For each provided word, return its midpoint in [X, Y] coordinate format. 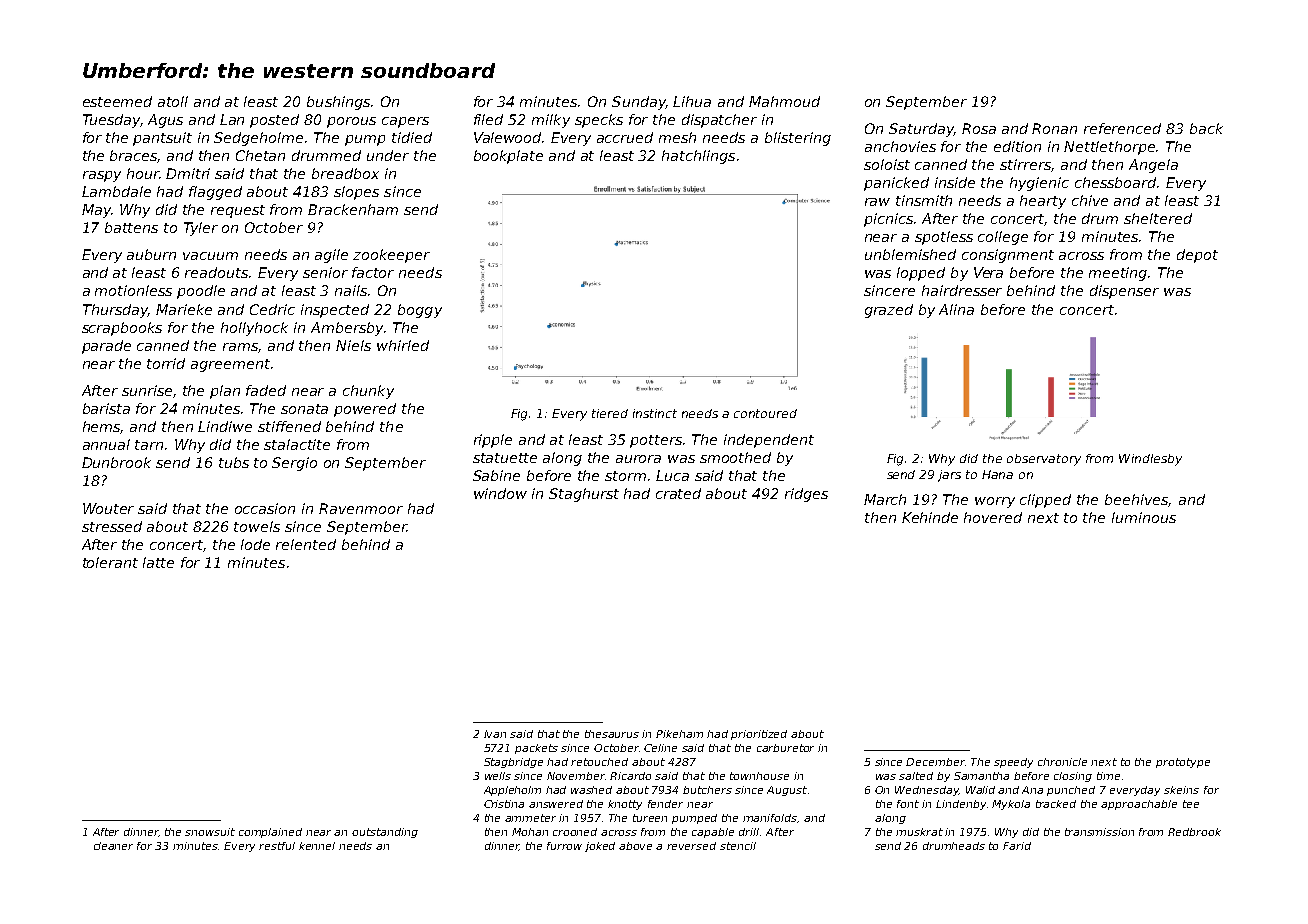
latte [158, 562]
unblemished [910, 254]
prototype [1183, 763]
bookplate [508, 157]
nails [351, 290]
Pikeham [679, 734]
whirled [403, 345]
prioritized [759, 735]
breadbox [345, 173]
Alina [956, 309]
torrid [166, 363]
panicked [896, 184]
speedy [1013, 763]
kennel [317, 846]
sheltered [1158, 218]
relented [306, 544]
